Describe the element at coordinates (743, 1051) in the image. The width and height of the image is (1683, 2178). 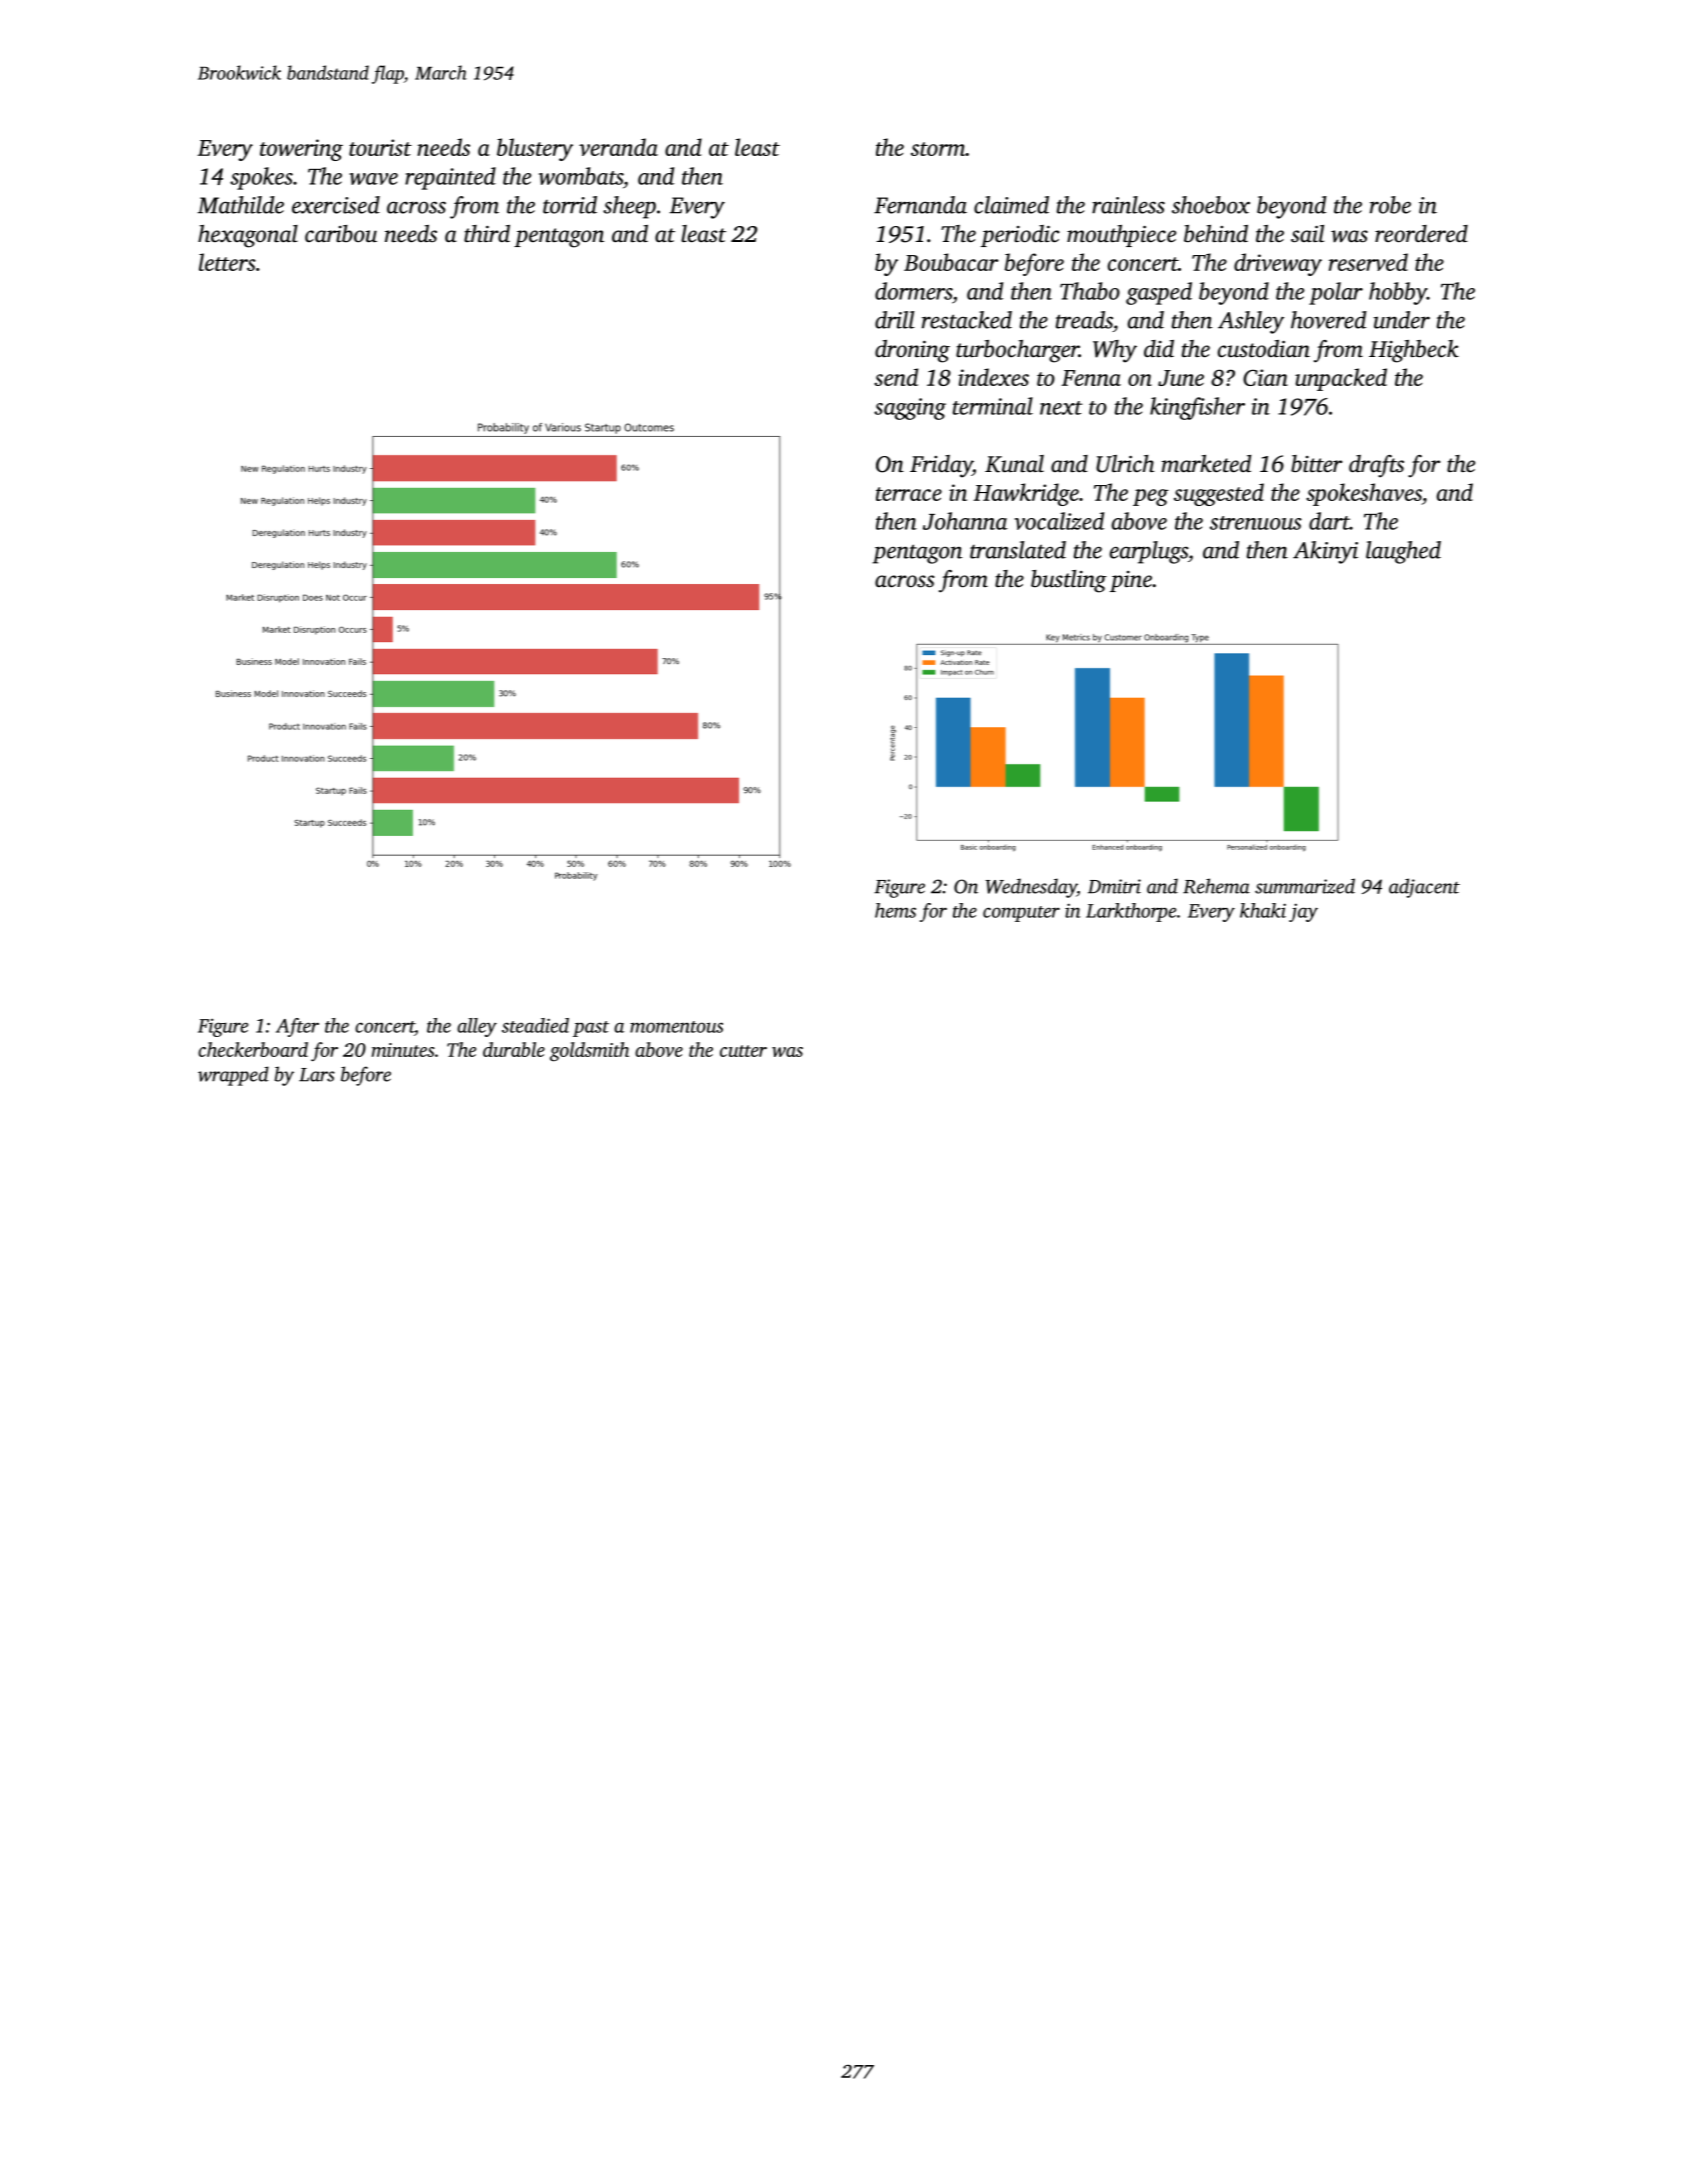
I see `cutter` at that location.
